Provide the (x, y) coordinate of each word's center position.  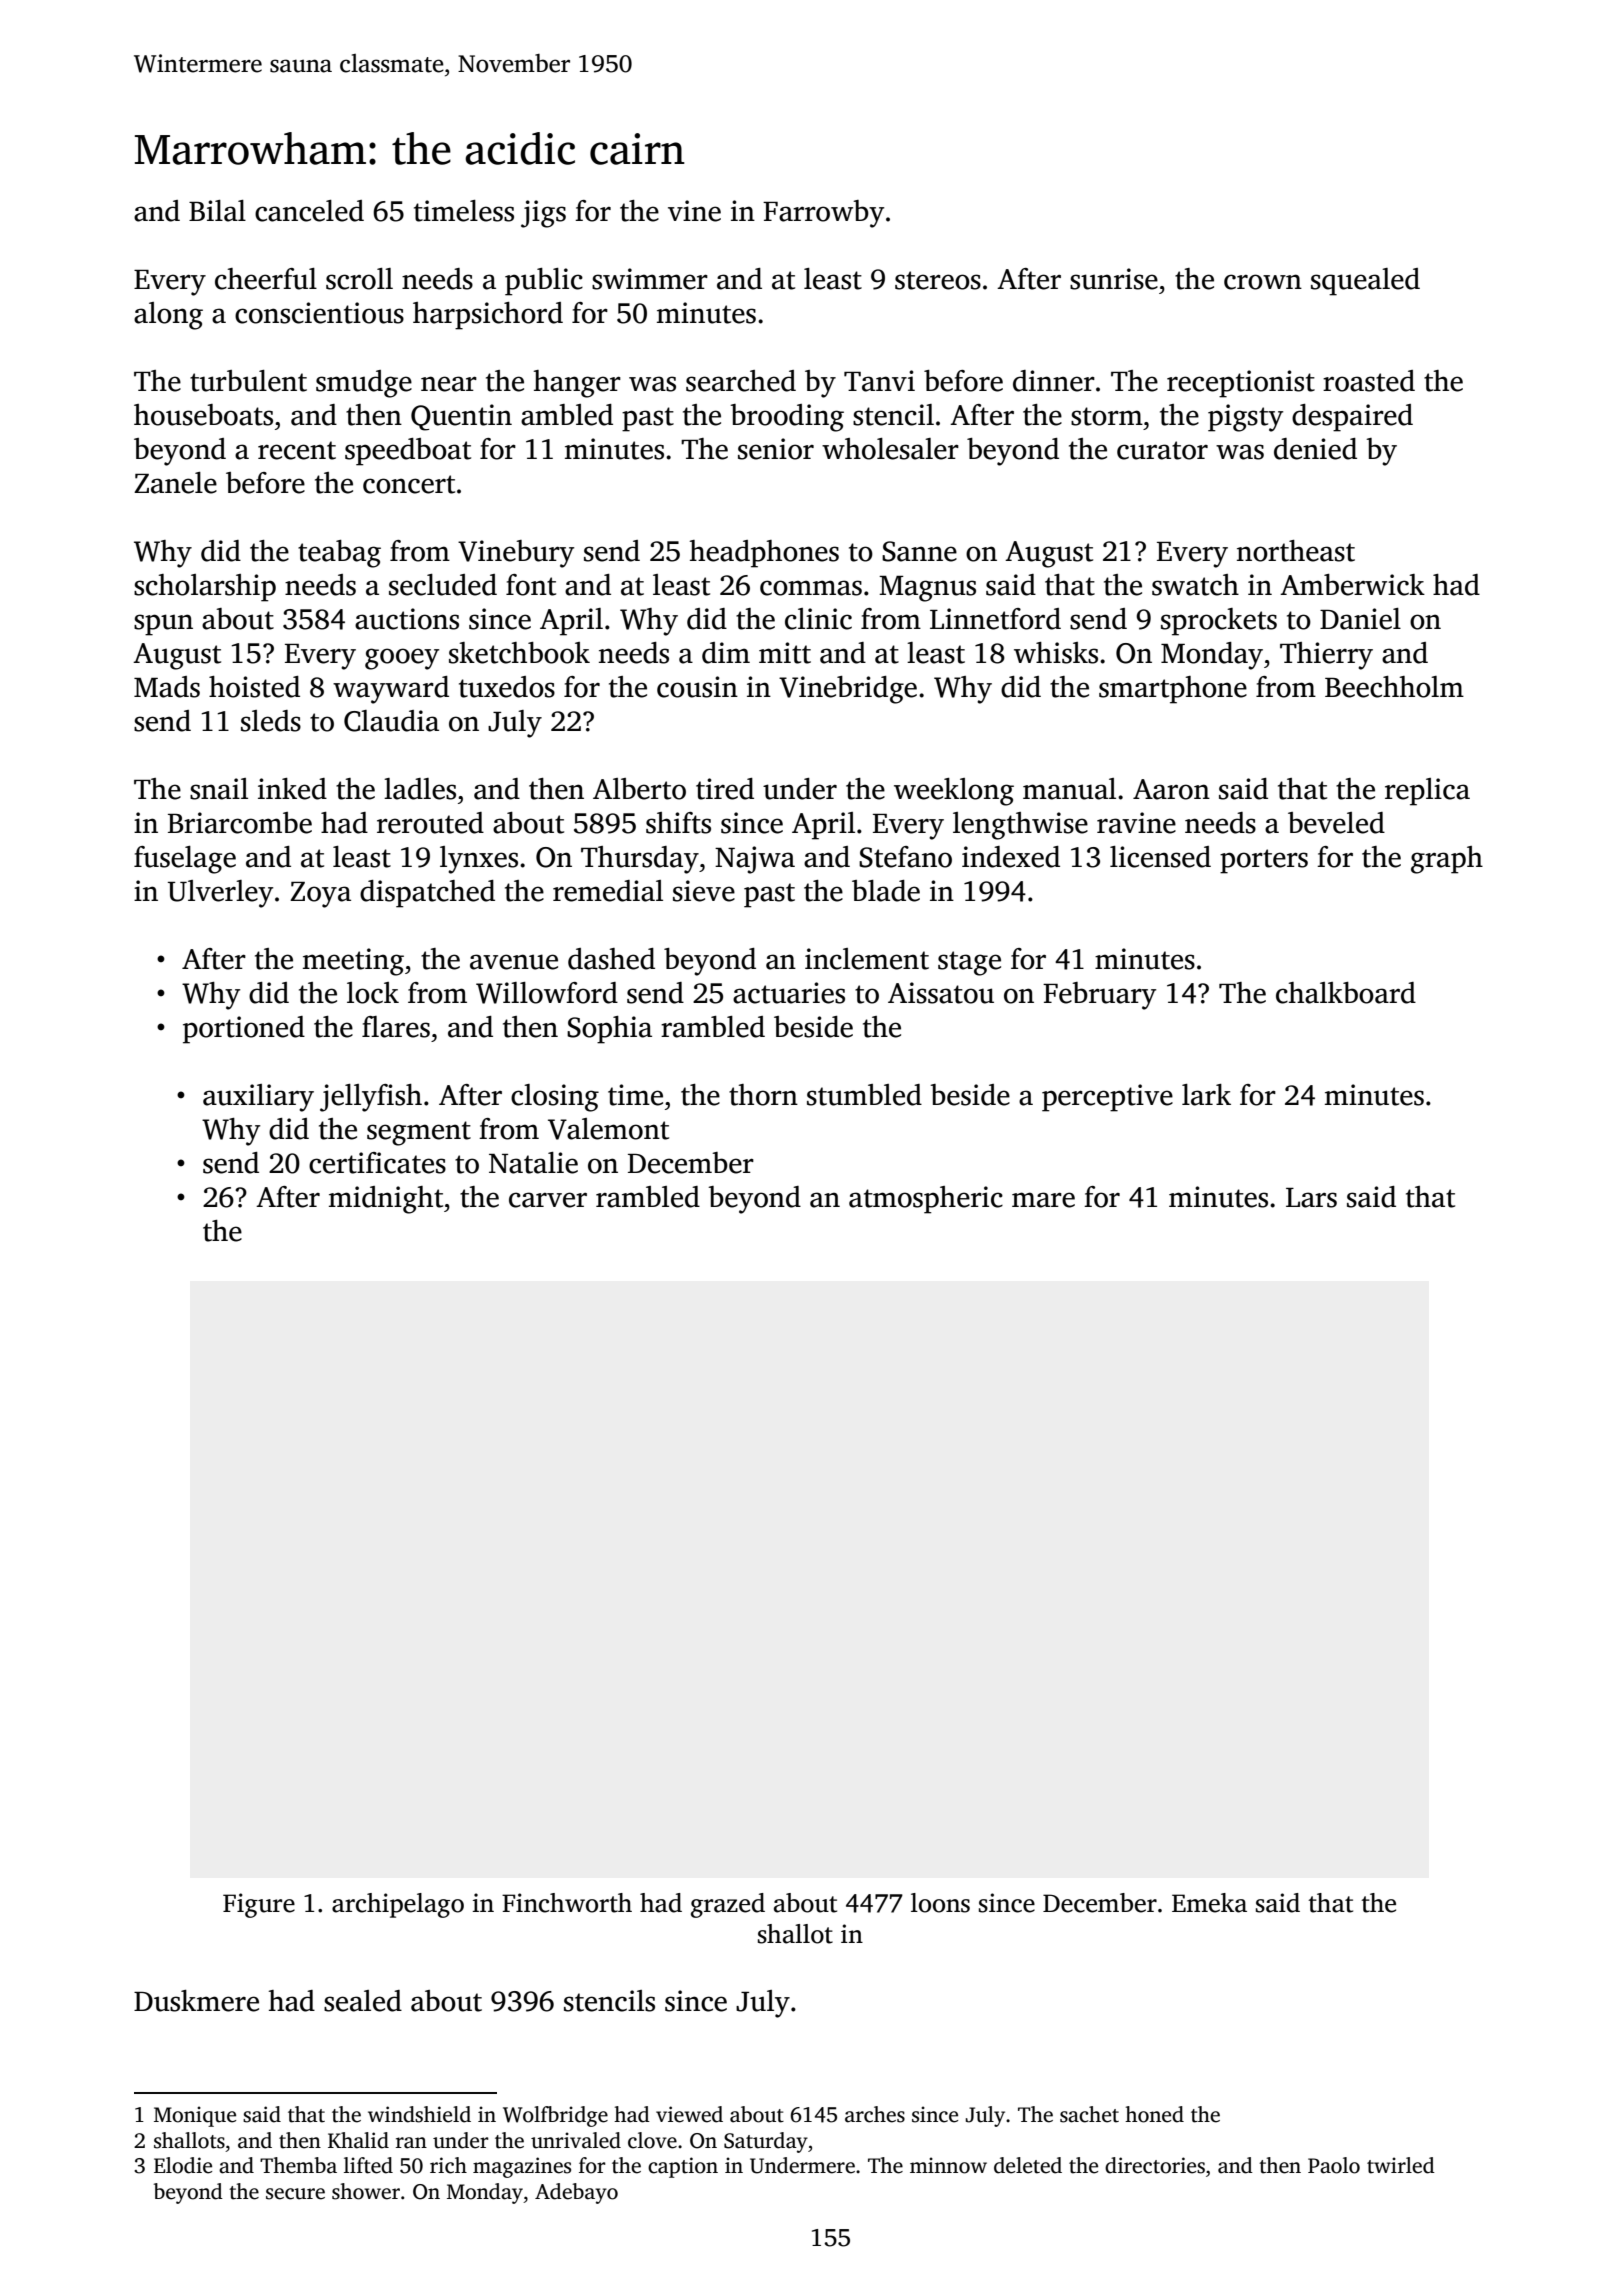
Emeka (1209, 1903)
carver (548, 1200)
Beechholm (1394, 687)
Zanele (175, 483)
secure (295, 2194)
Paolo (1334, 2165)
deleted (1028, 2165)
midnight (386, 1200)
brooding (787, 418)
